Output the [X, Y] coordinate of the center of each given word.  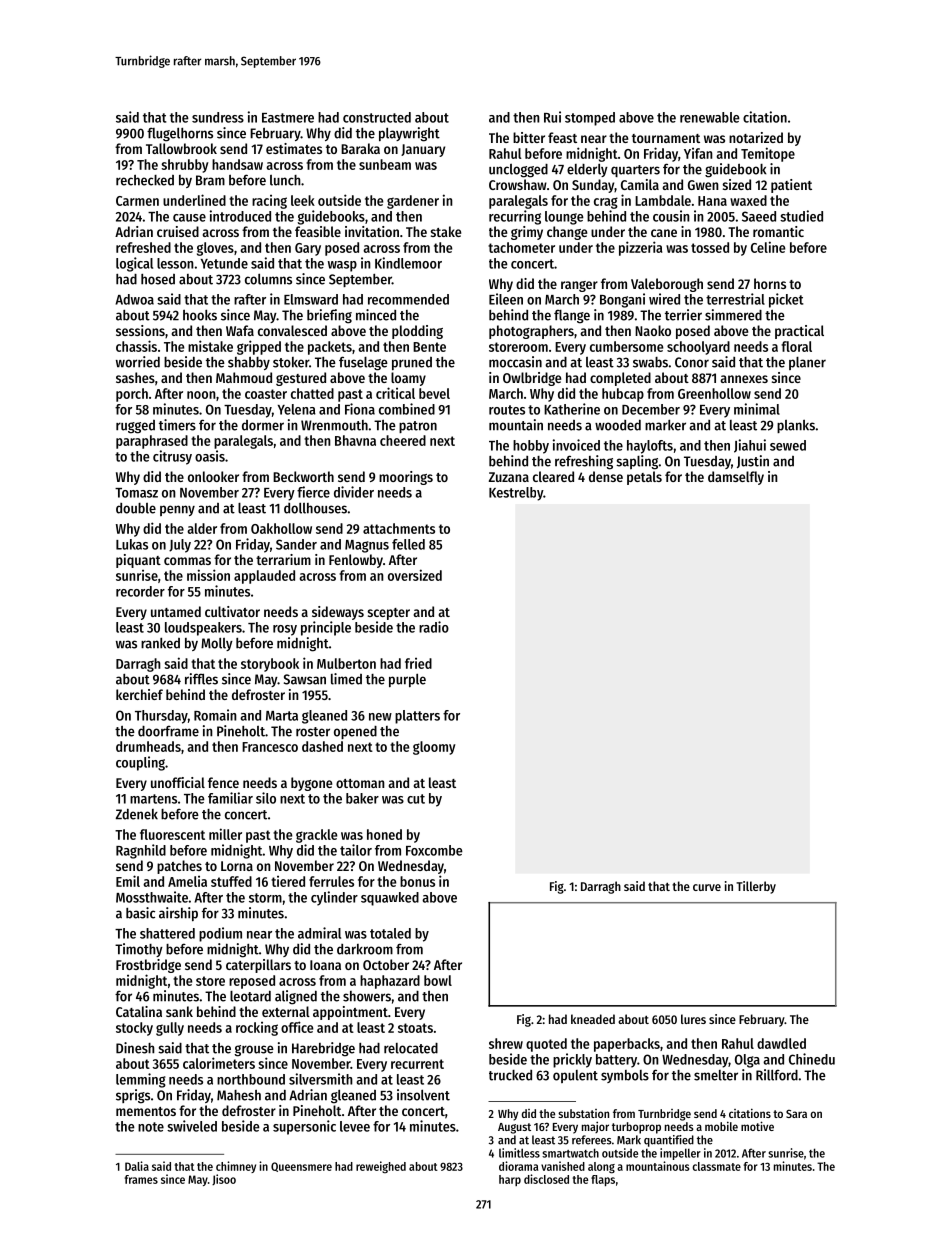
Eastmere [288, 118]
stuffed [231, 881]
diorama [518, 1166]
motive [757, 1126]
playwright [409, 134]
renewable [710, 117]
